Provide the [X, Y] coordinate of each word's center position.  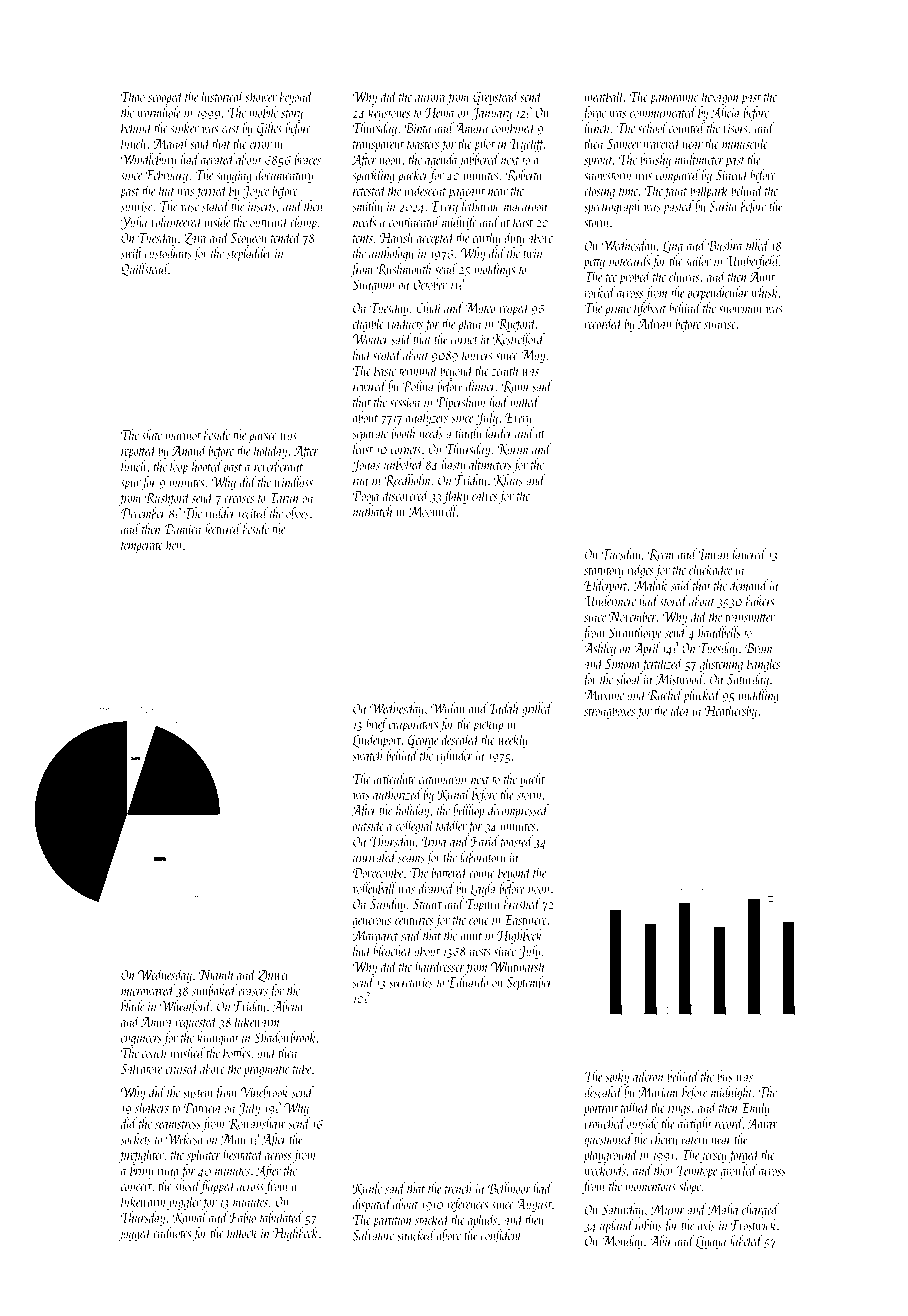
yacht [532, 780]
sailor [698, 261]
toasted [517, 841]
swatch [367, 755]
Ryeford [516, 324]
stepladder [249, 254]
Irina [434, 841]
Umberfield [753, 262]
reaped [515, 309]
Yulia [134, 223]
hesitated [243, 1154]
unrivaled [375, 857]
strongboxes [609, 711]
